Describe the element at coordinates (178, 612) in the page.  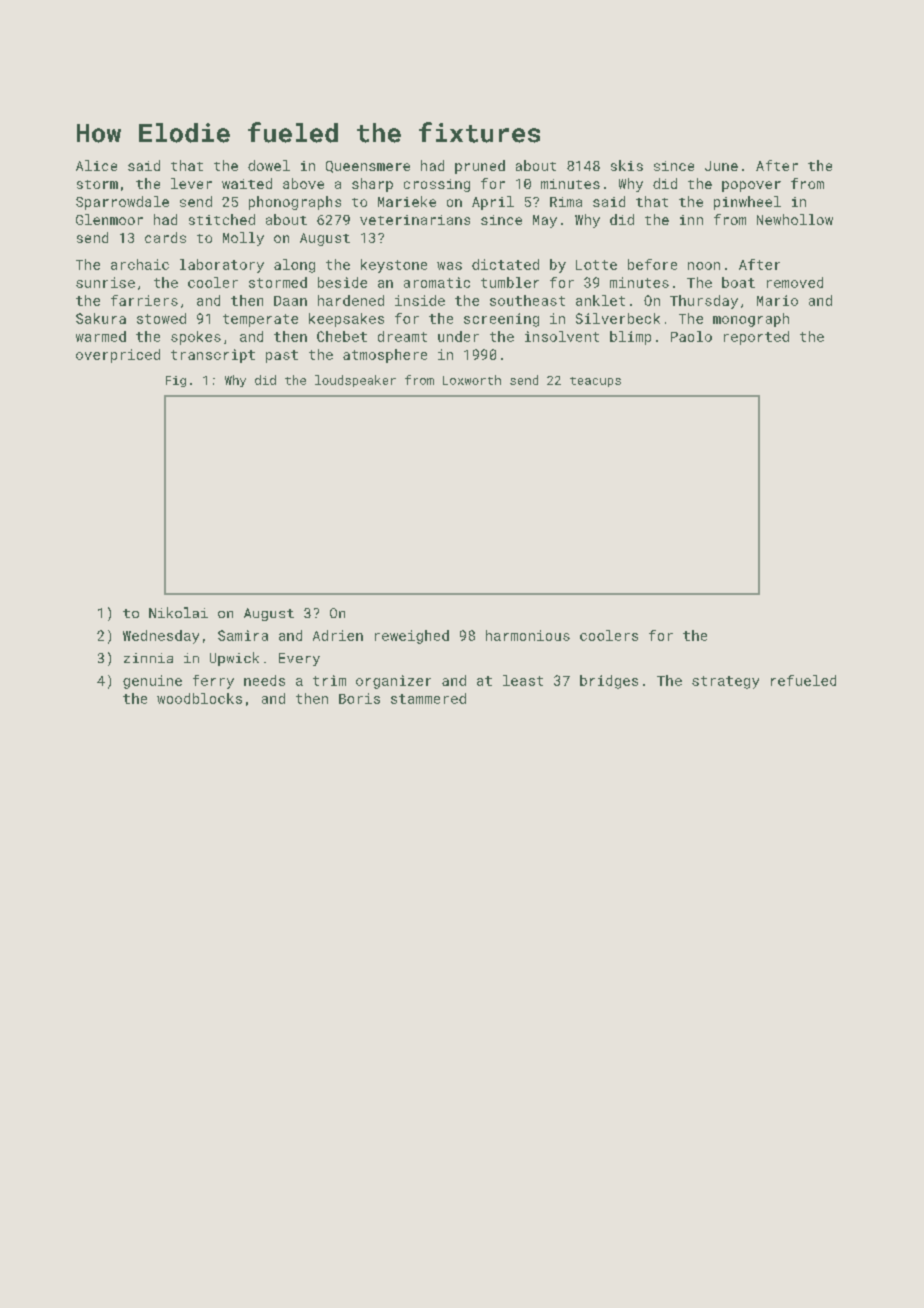
I see `Nikolai` at that location.
